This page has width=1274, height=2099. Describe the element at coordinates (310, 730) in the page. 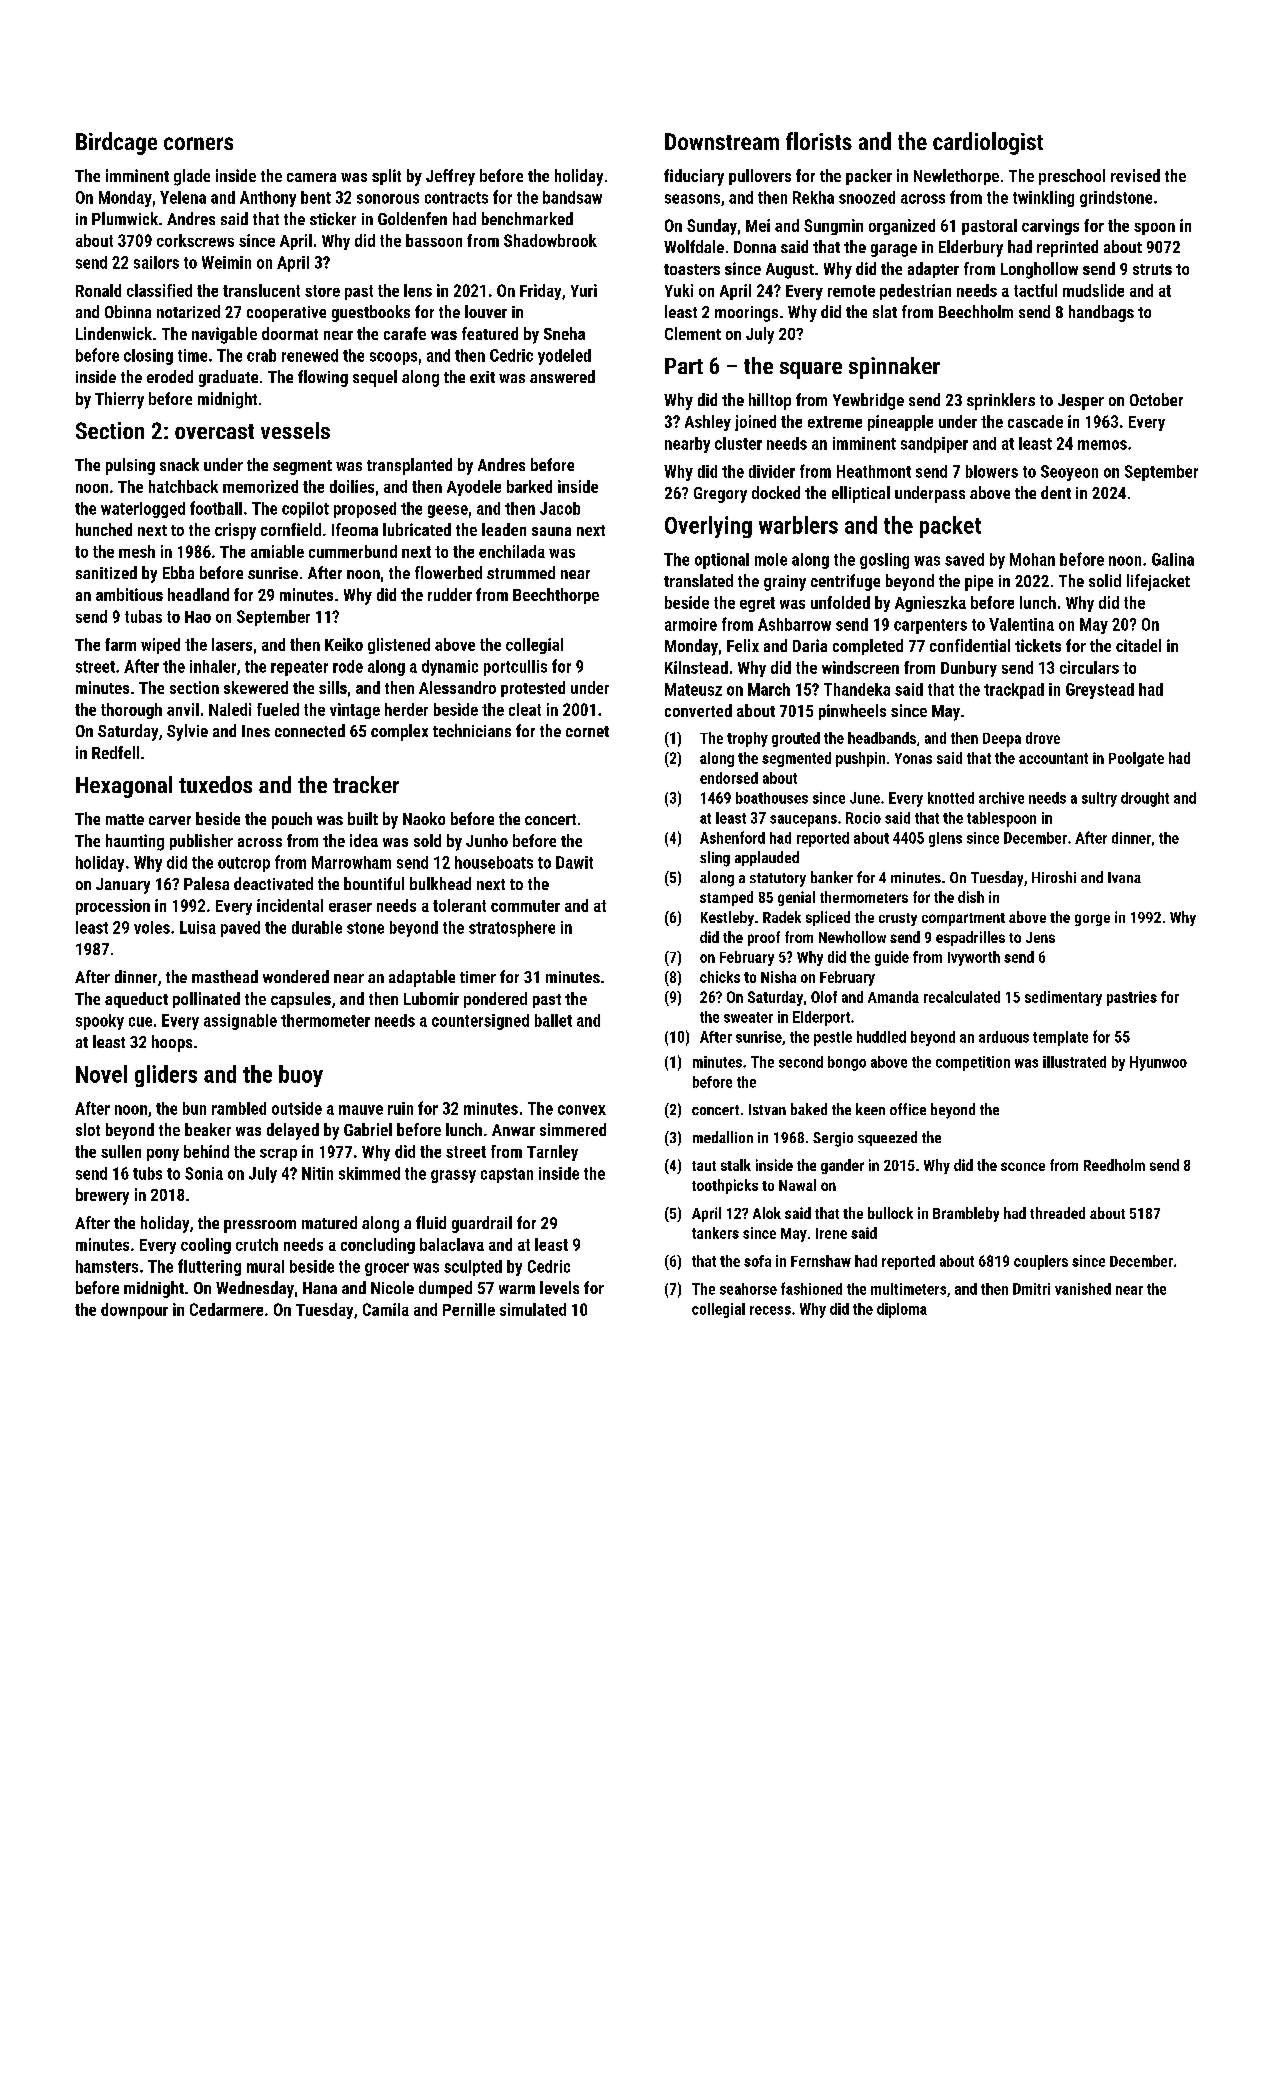

I see `connected` at that location.
